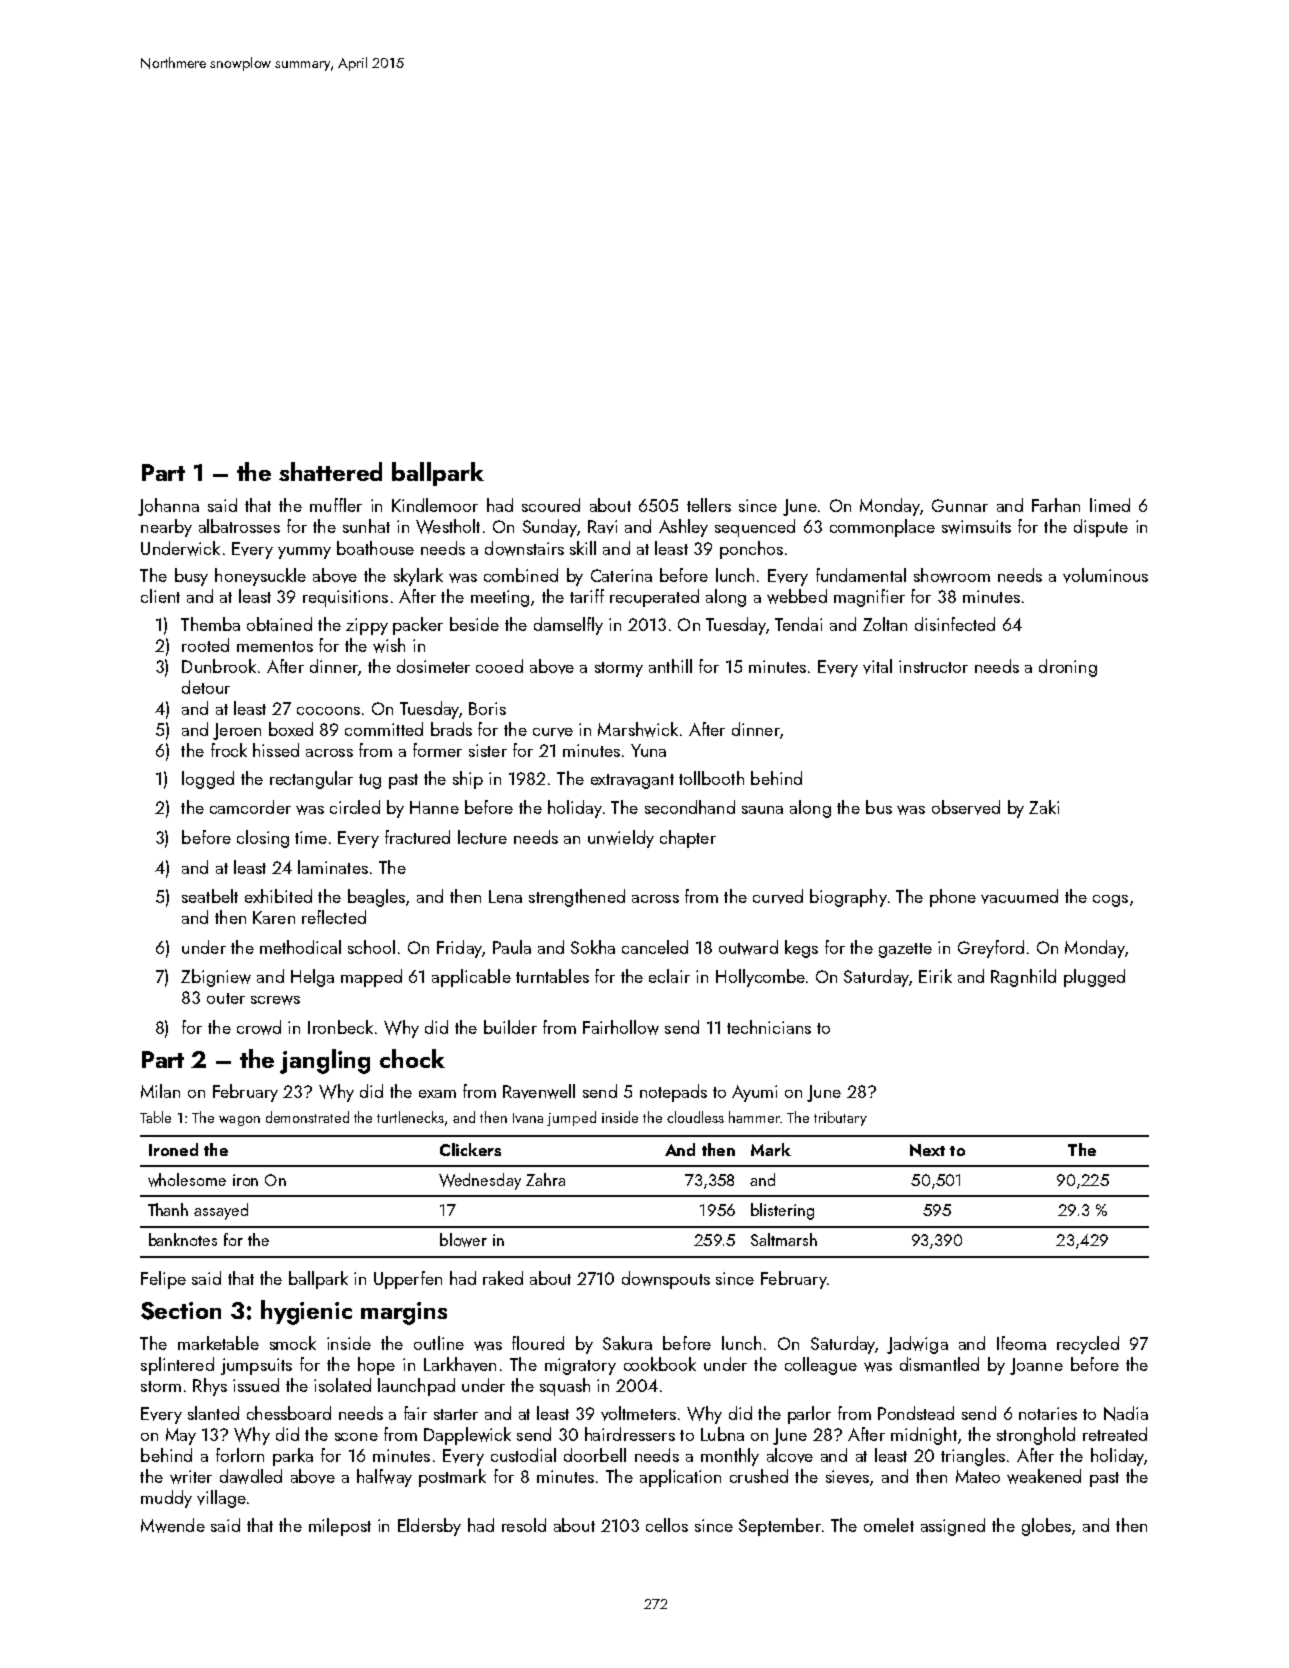 The height and width of the screenshot is (1668, 1289). Describe the element at coordinates (474, 624) in the screenshot. I see `beside` at that location.
